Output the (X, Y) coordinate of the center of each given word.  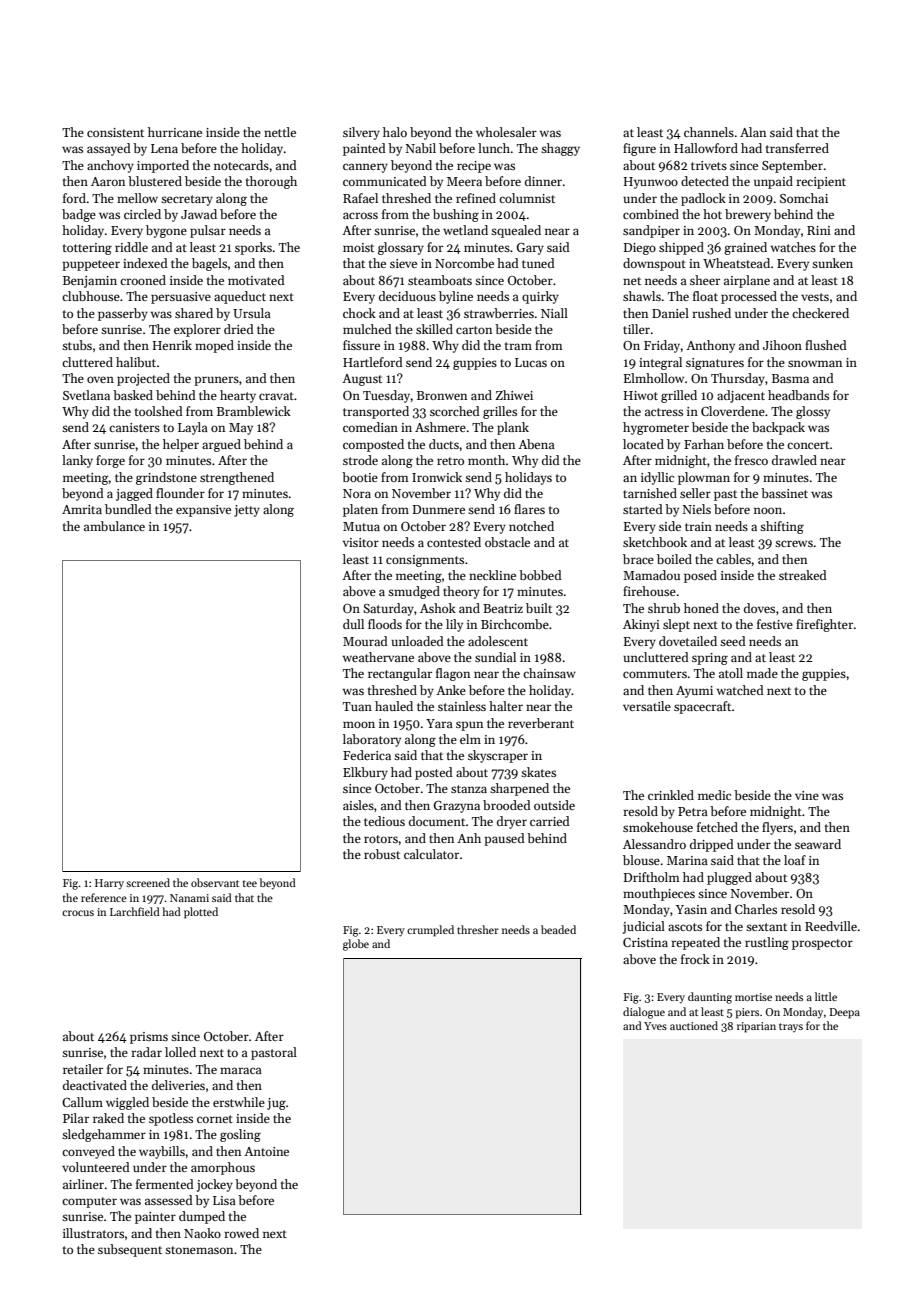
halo (395, 132)
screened (148, 882)
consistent (115, 132)
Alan (753, 132)
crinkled (671, 795)
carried (550, 821)
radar (146, 1052)
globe (356, 945)
